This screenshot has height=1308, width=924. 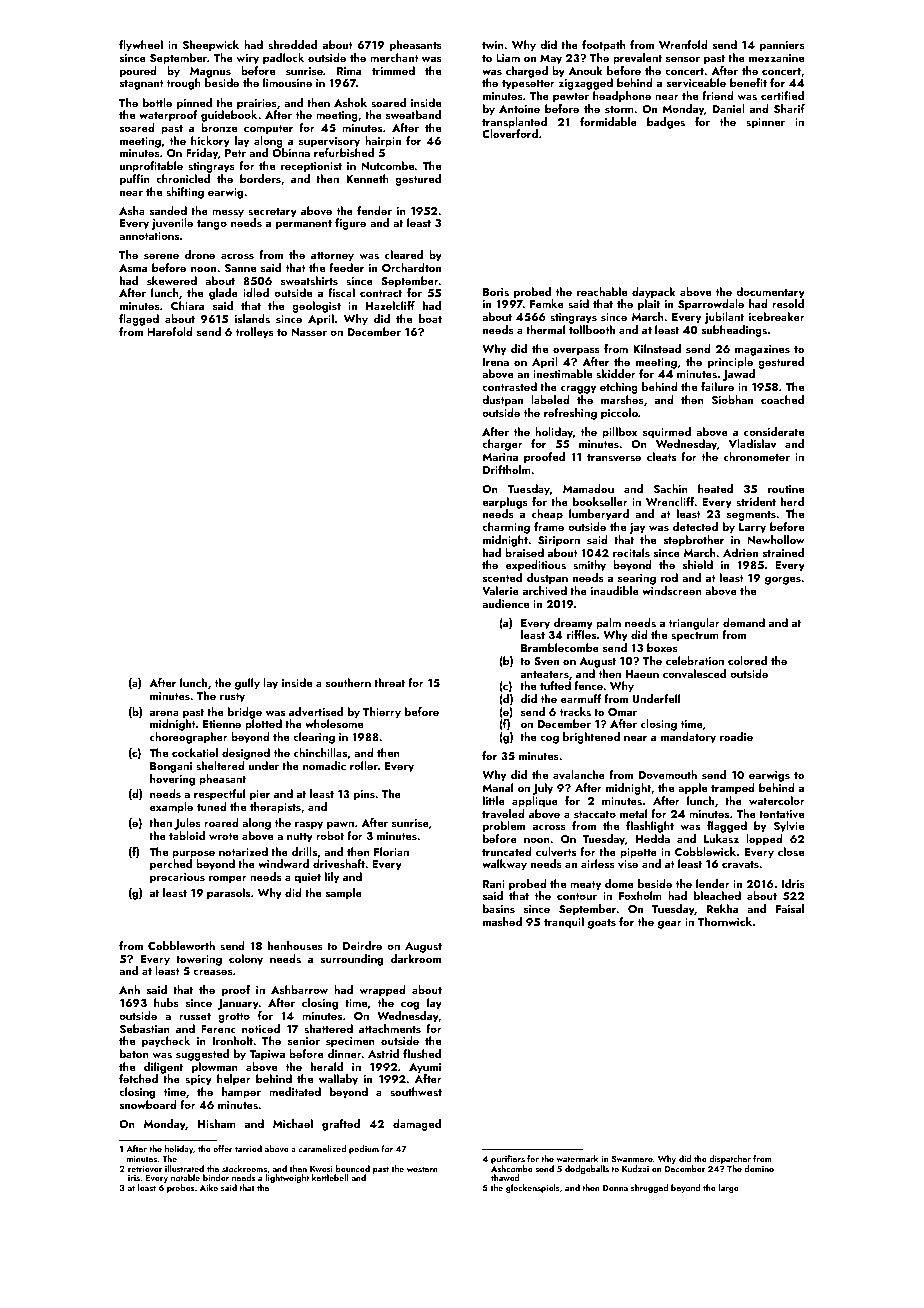 What do you see at coordinates (247, 684) in the screenshot?
I see `gully` at bounding box center [247, 684].
